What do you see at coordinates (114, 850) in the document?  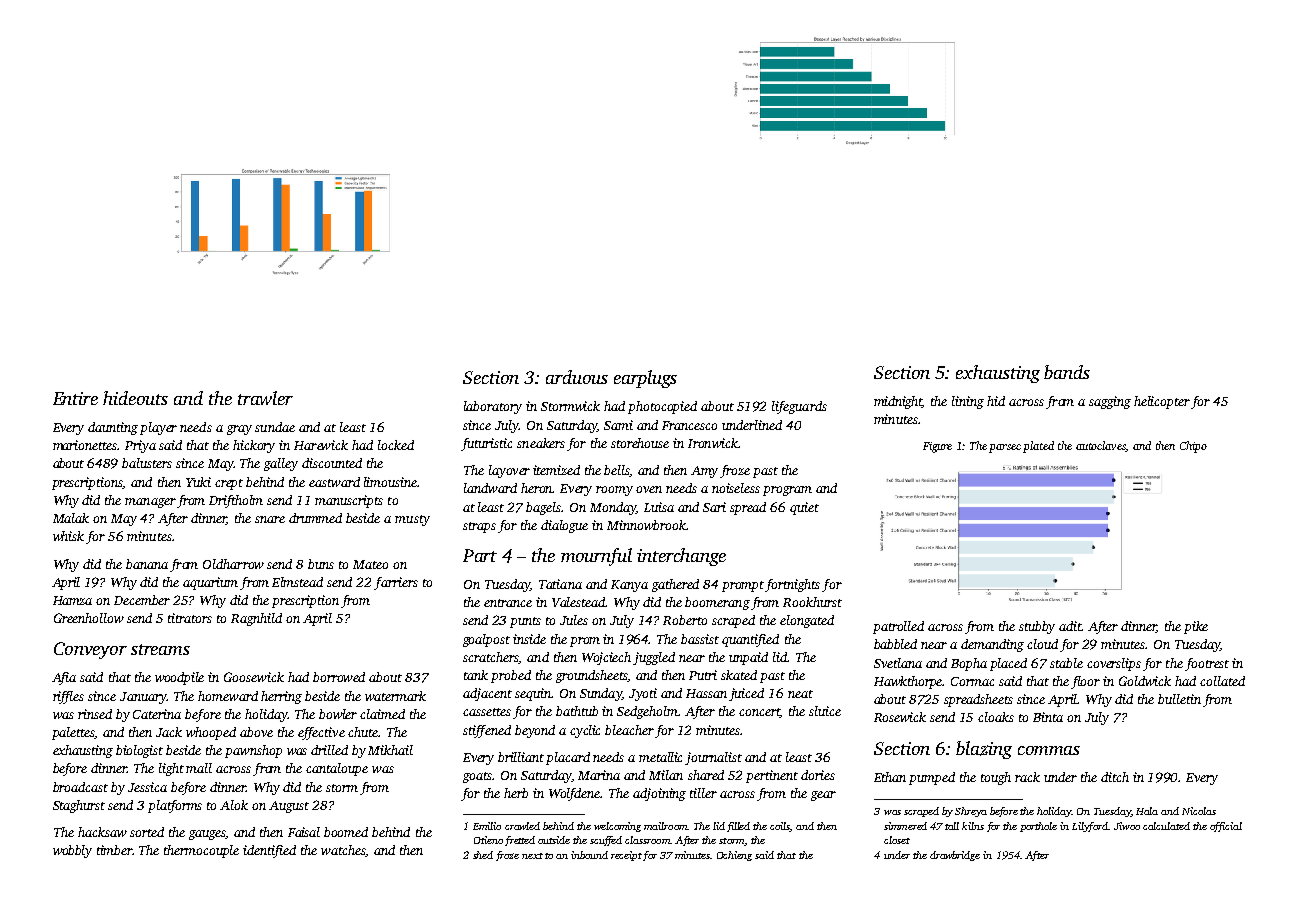 I see `timber` at bounding box center [114, 850].
